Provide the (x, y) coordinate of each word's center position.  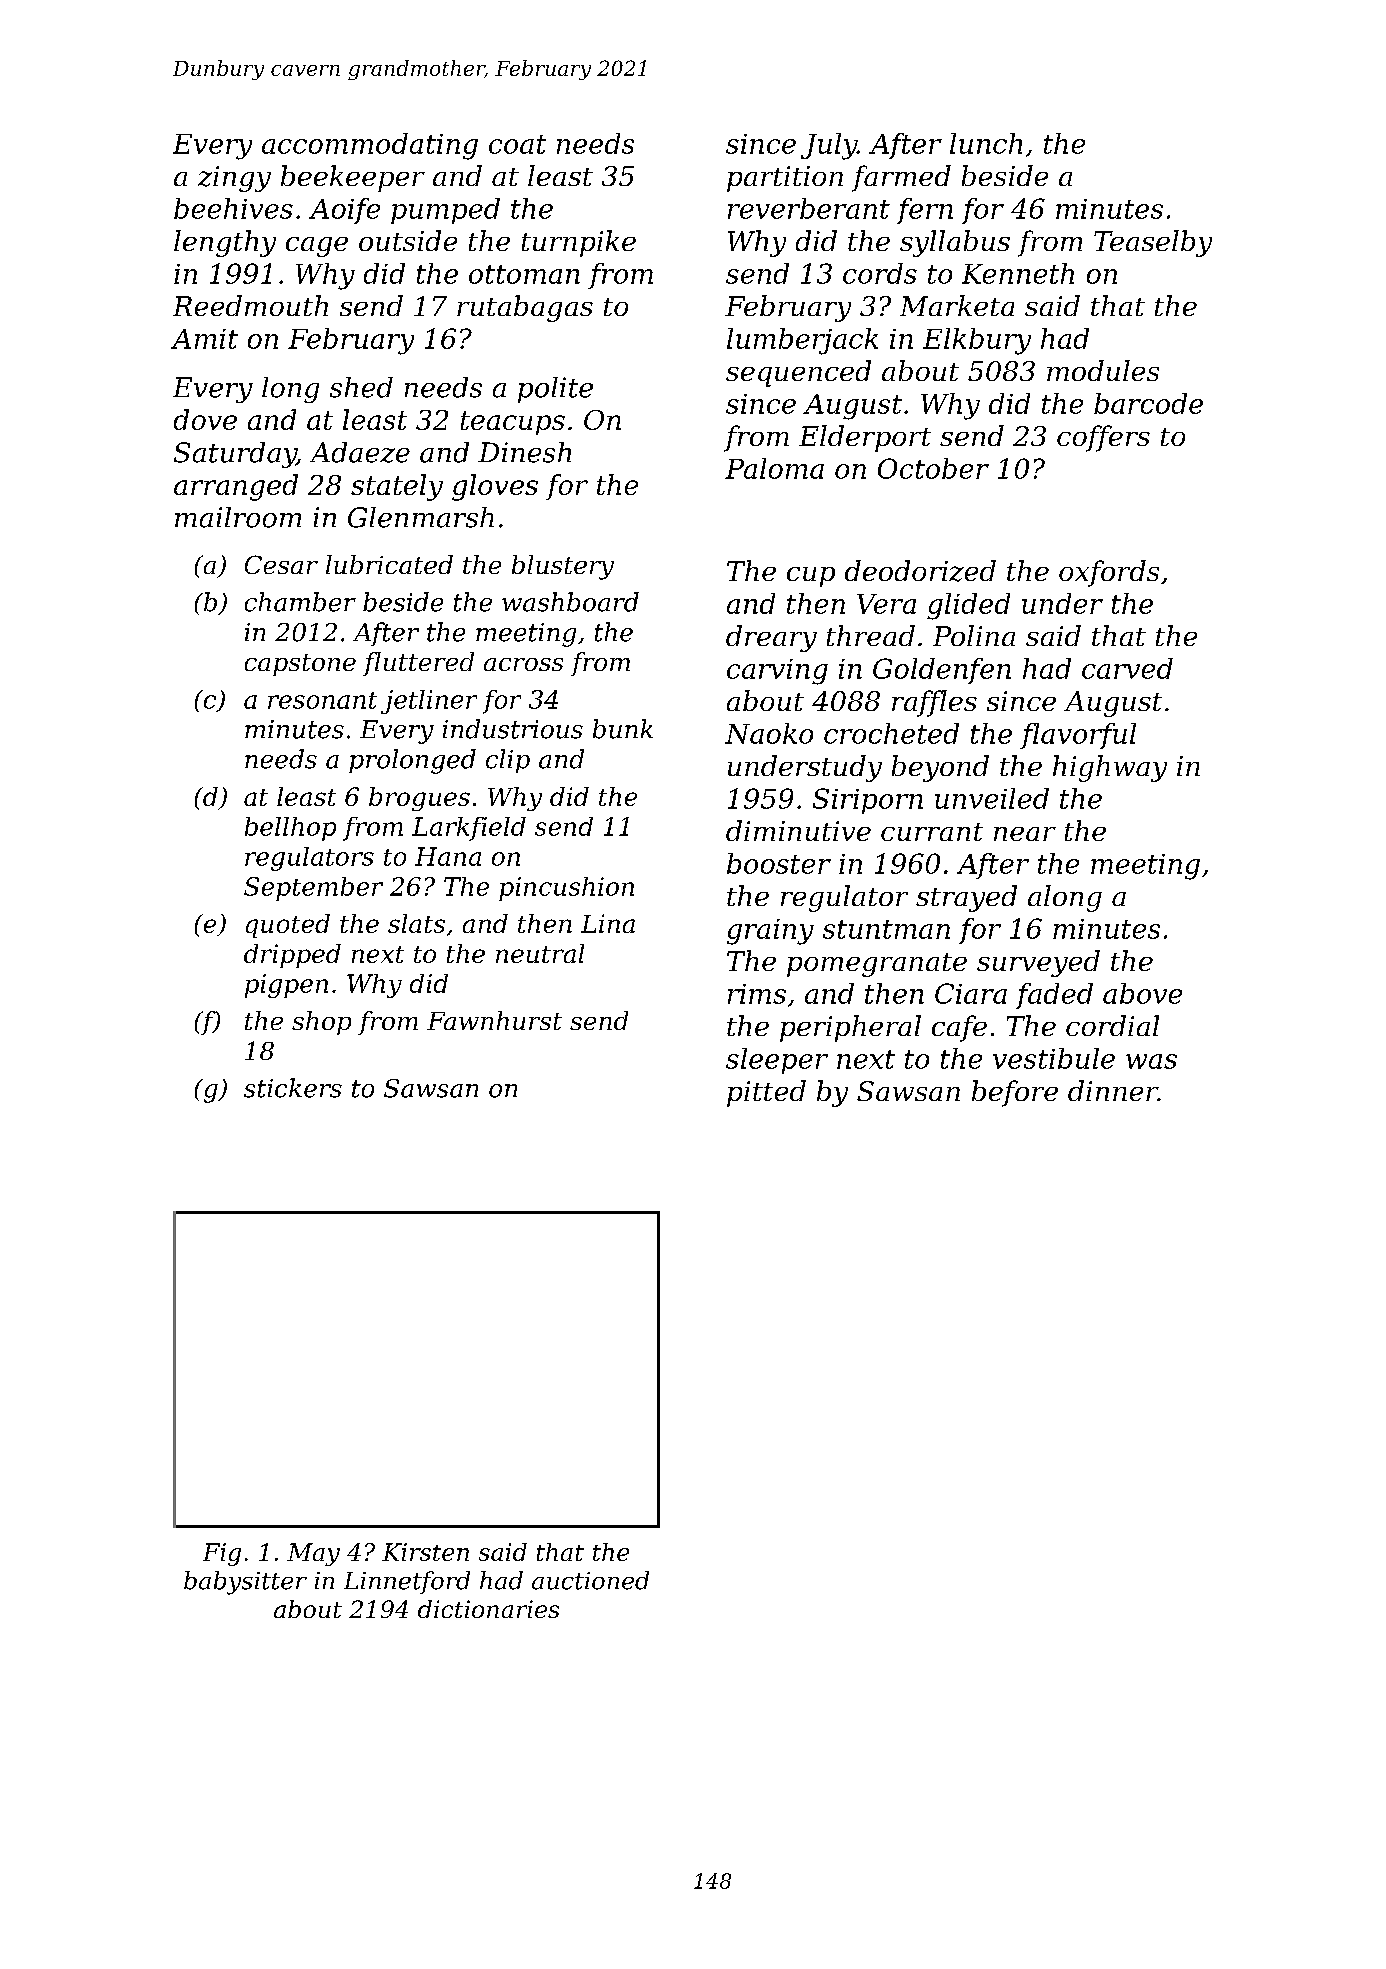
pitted (766, 1093)
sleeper (777, 1061)
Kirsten (425, 1552)
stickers (293, 1088)
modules (1103, 370)
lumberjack (802, 341)
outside (408, 240)
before (1015, 1093)
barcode (1148, 403)
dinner (1113, 1090)
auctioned (590, 1580)
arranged (236, 487)
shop (321, 1023)
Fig (222, 1554)
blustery (563, 567)
